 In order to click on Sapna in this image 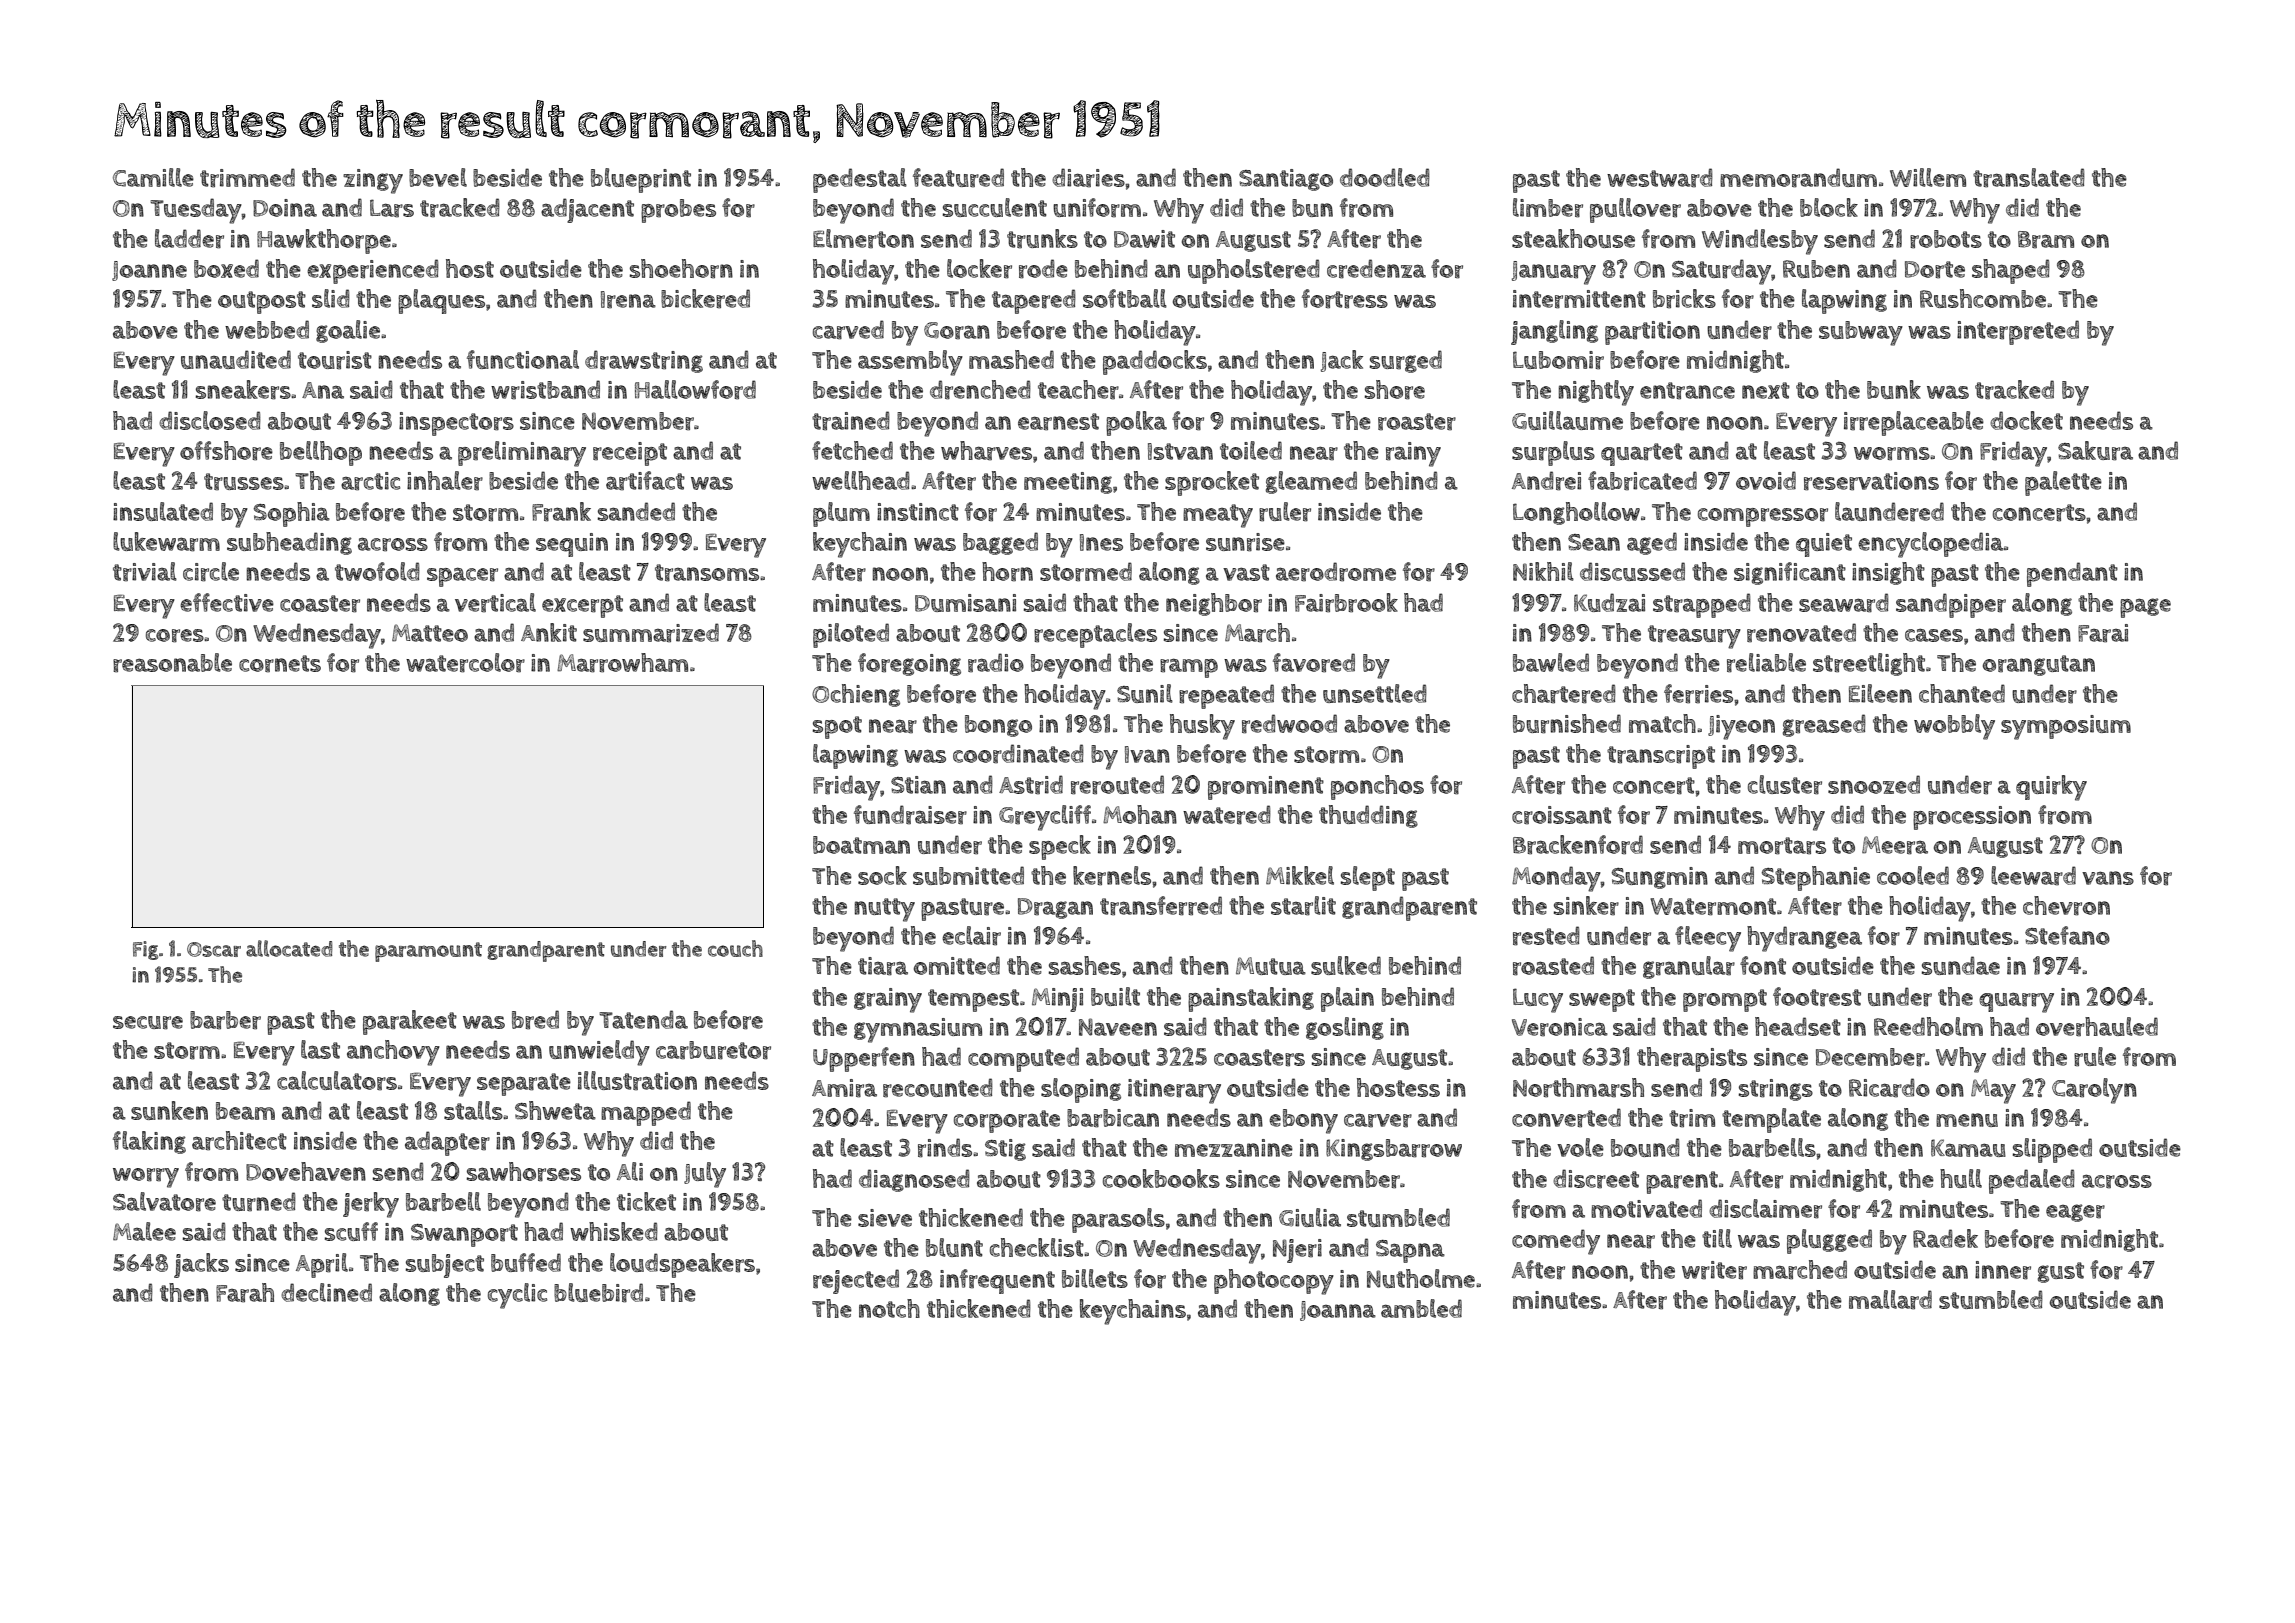, I will do `click(1410, 1251)`.
